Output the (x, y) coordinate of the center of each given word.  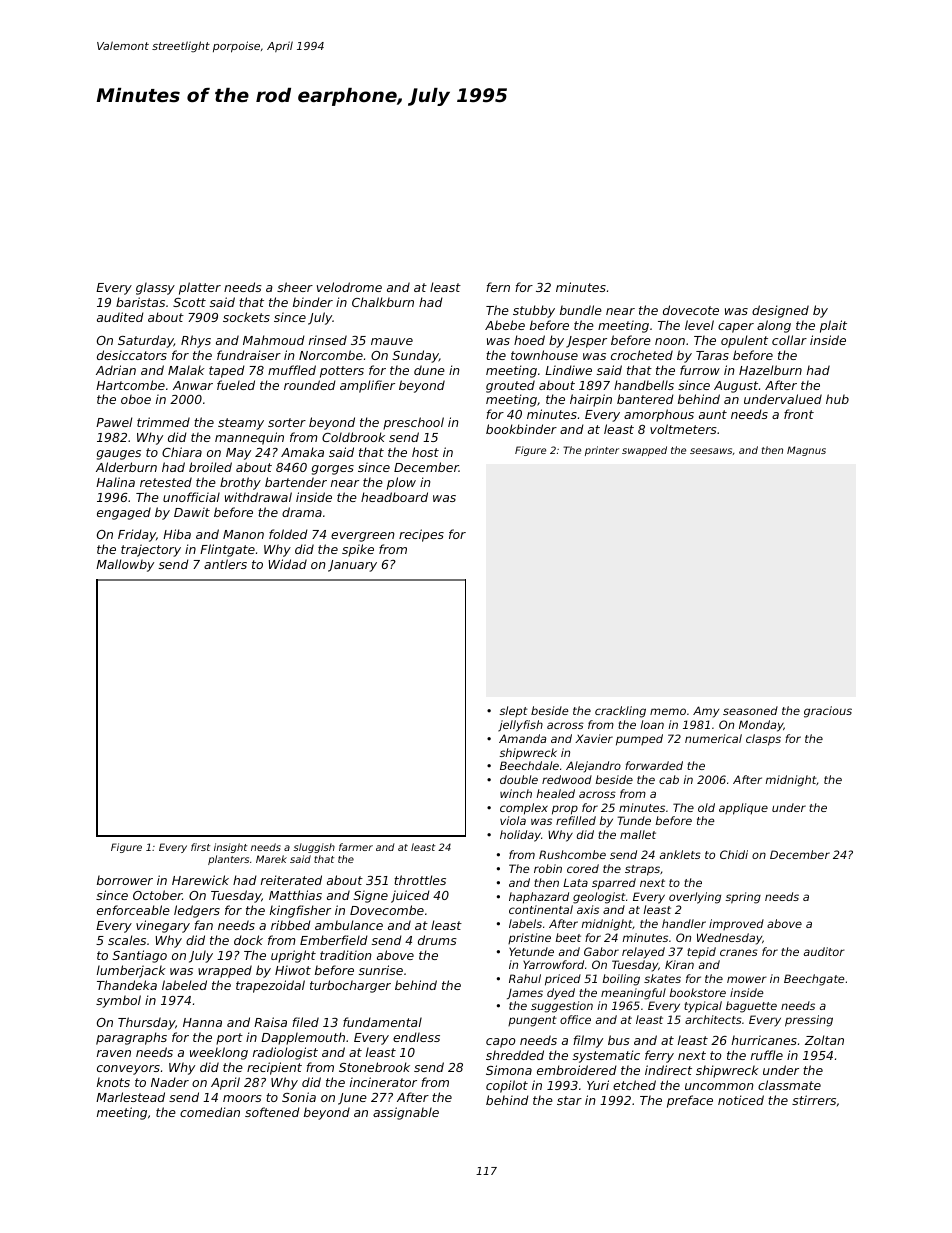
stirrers (814, 1100)
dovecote (691, 310)
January (352, 566)
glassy (155, 288)
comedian (210, 1112)
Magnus (806, 451)
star (569, 1100)
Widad (287, 564)
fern (498, 287)
